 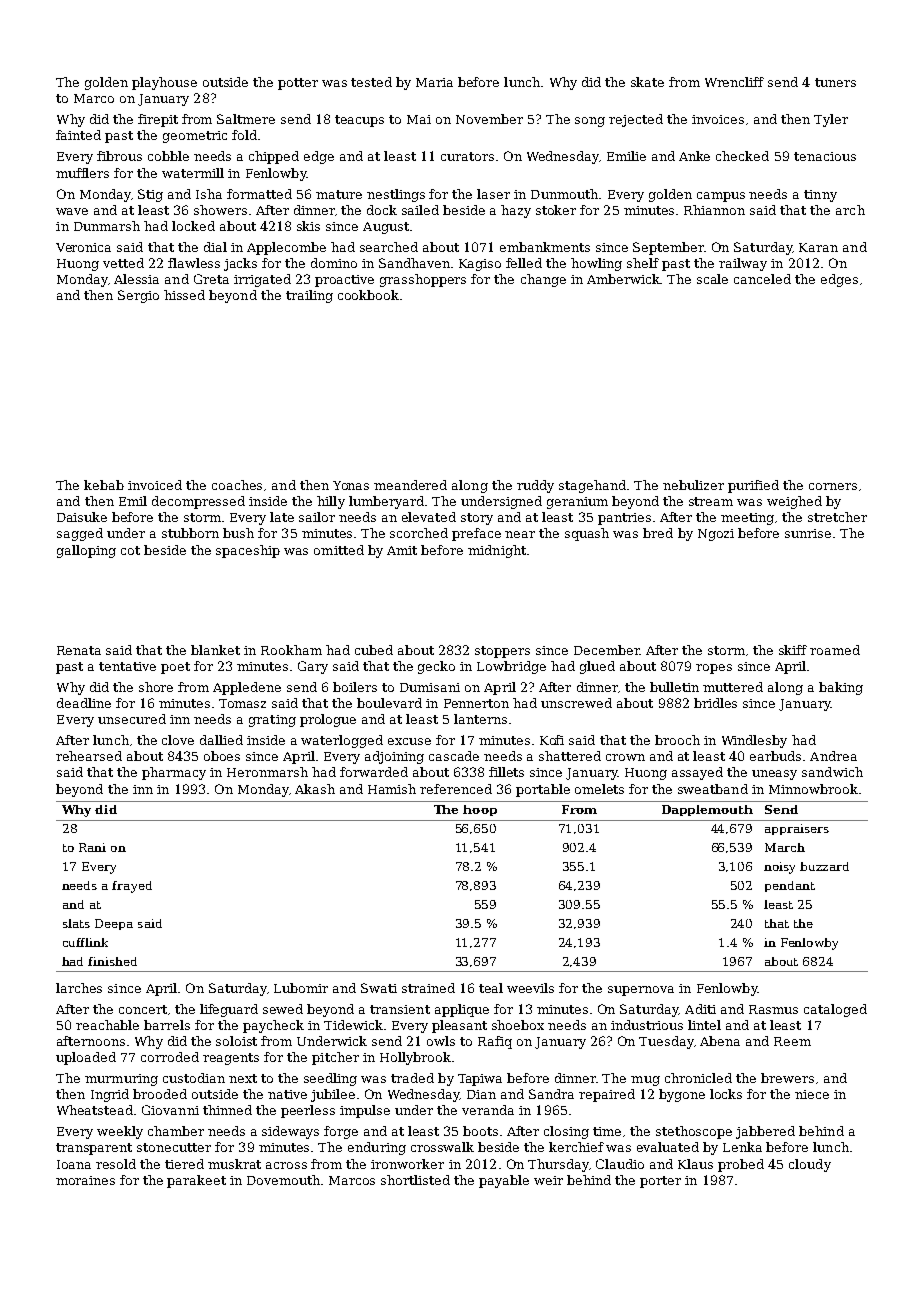 What do you see at coordinates (543, 280) in the screenshot?
I see `change` at bounding box center [543, 280].
